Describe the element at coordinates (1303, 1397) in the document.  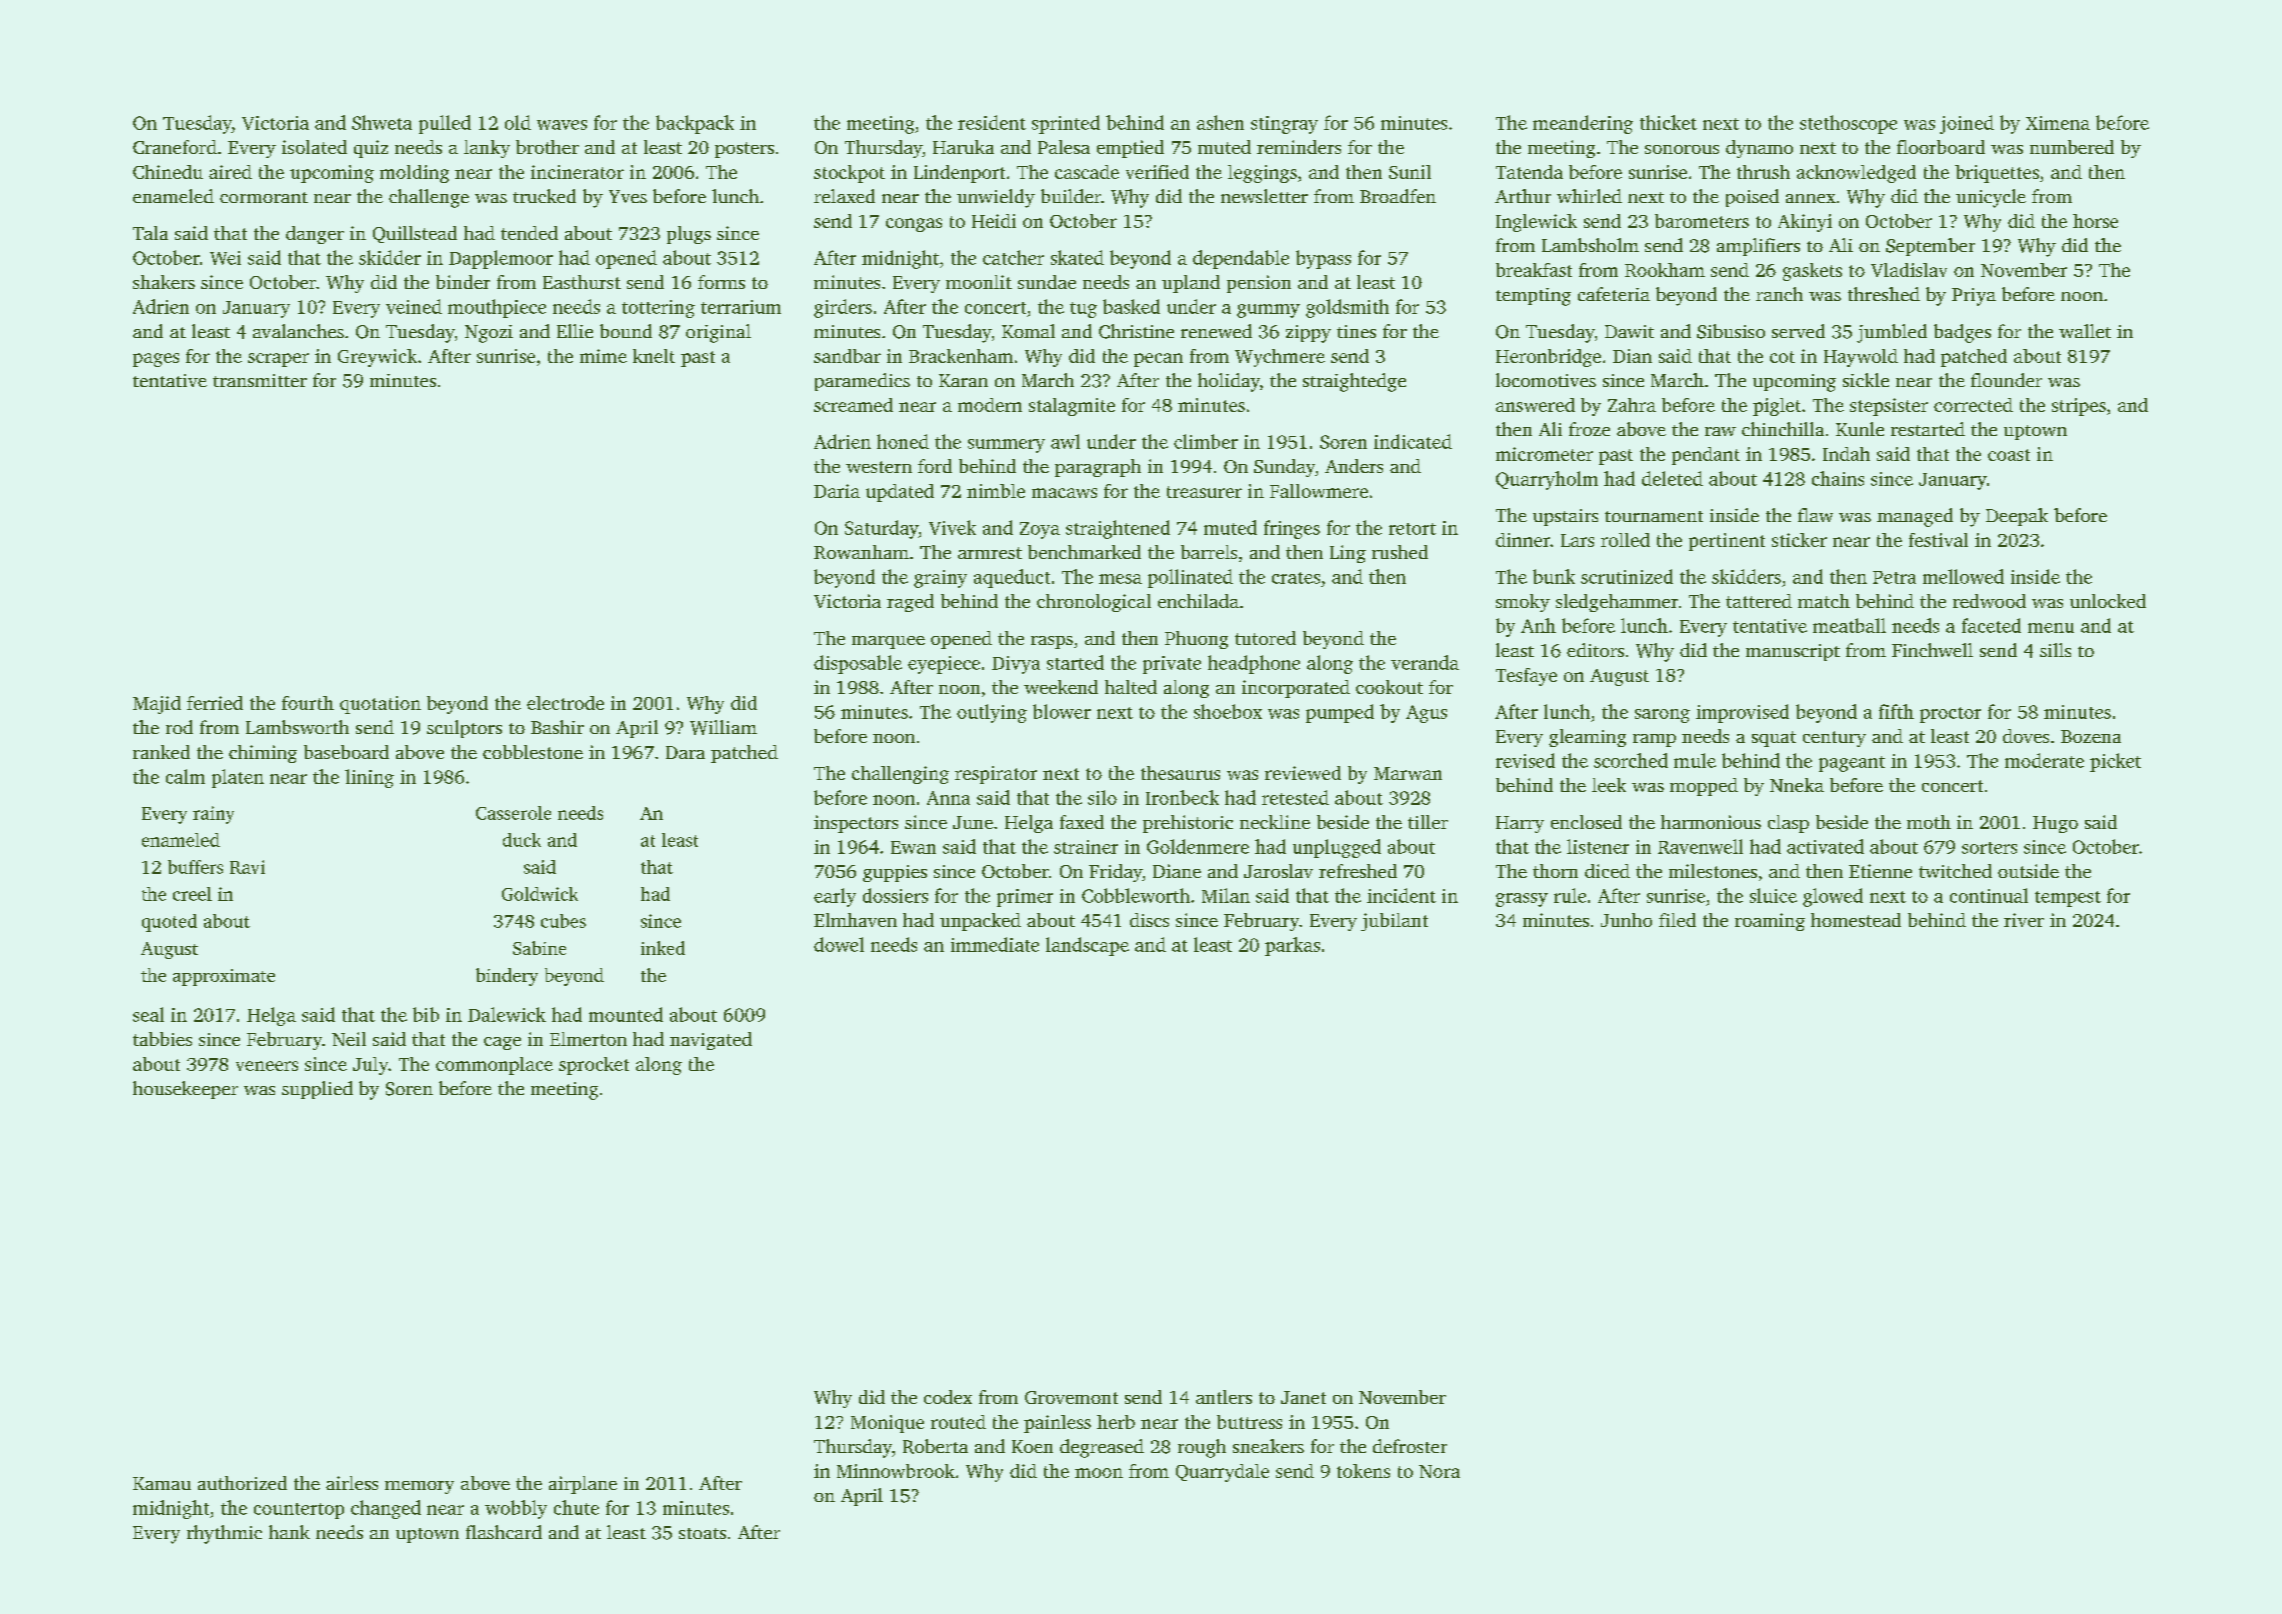
I see `Janet` at that location.
